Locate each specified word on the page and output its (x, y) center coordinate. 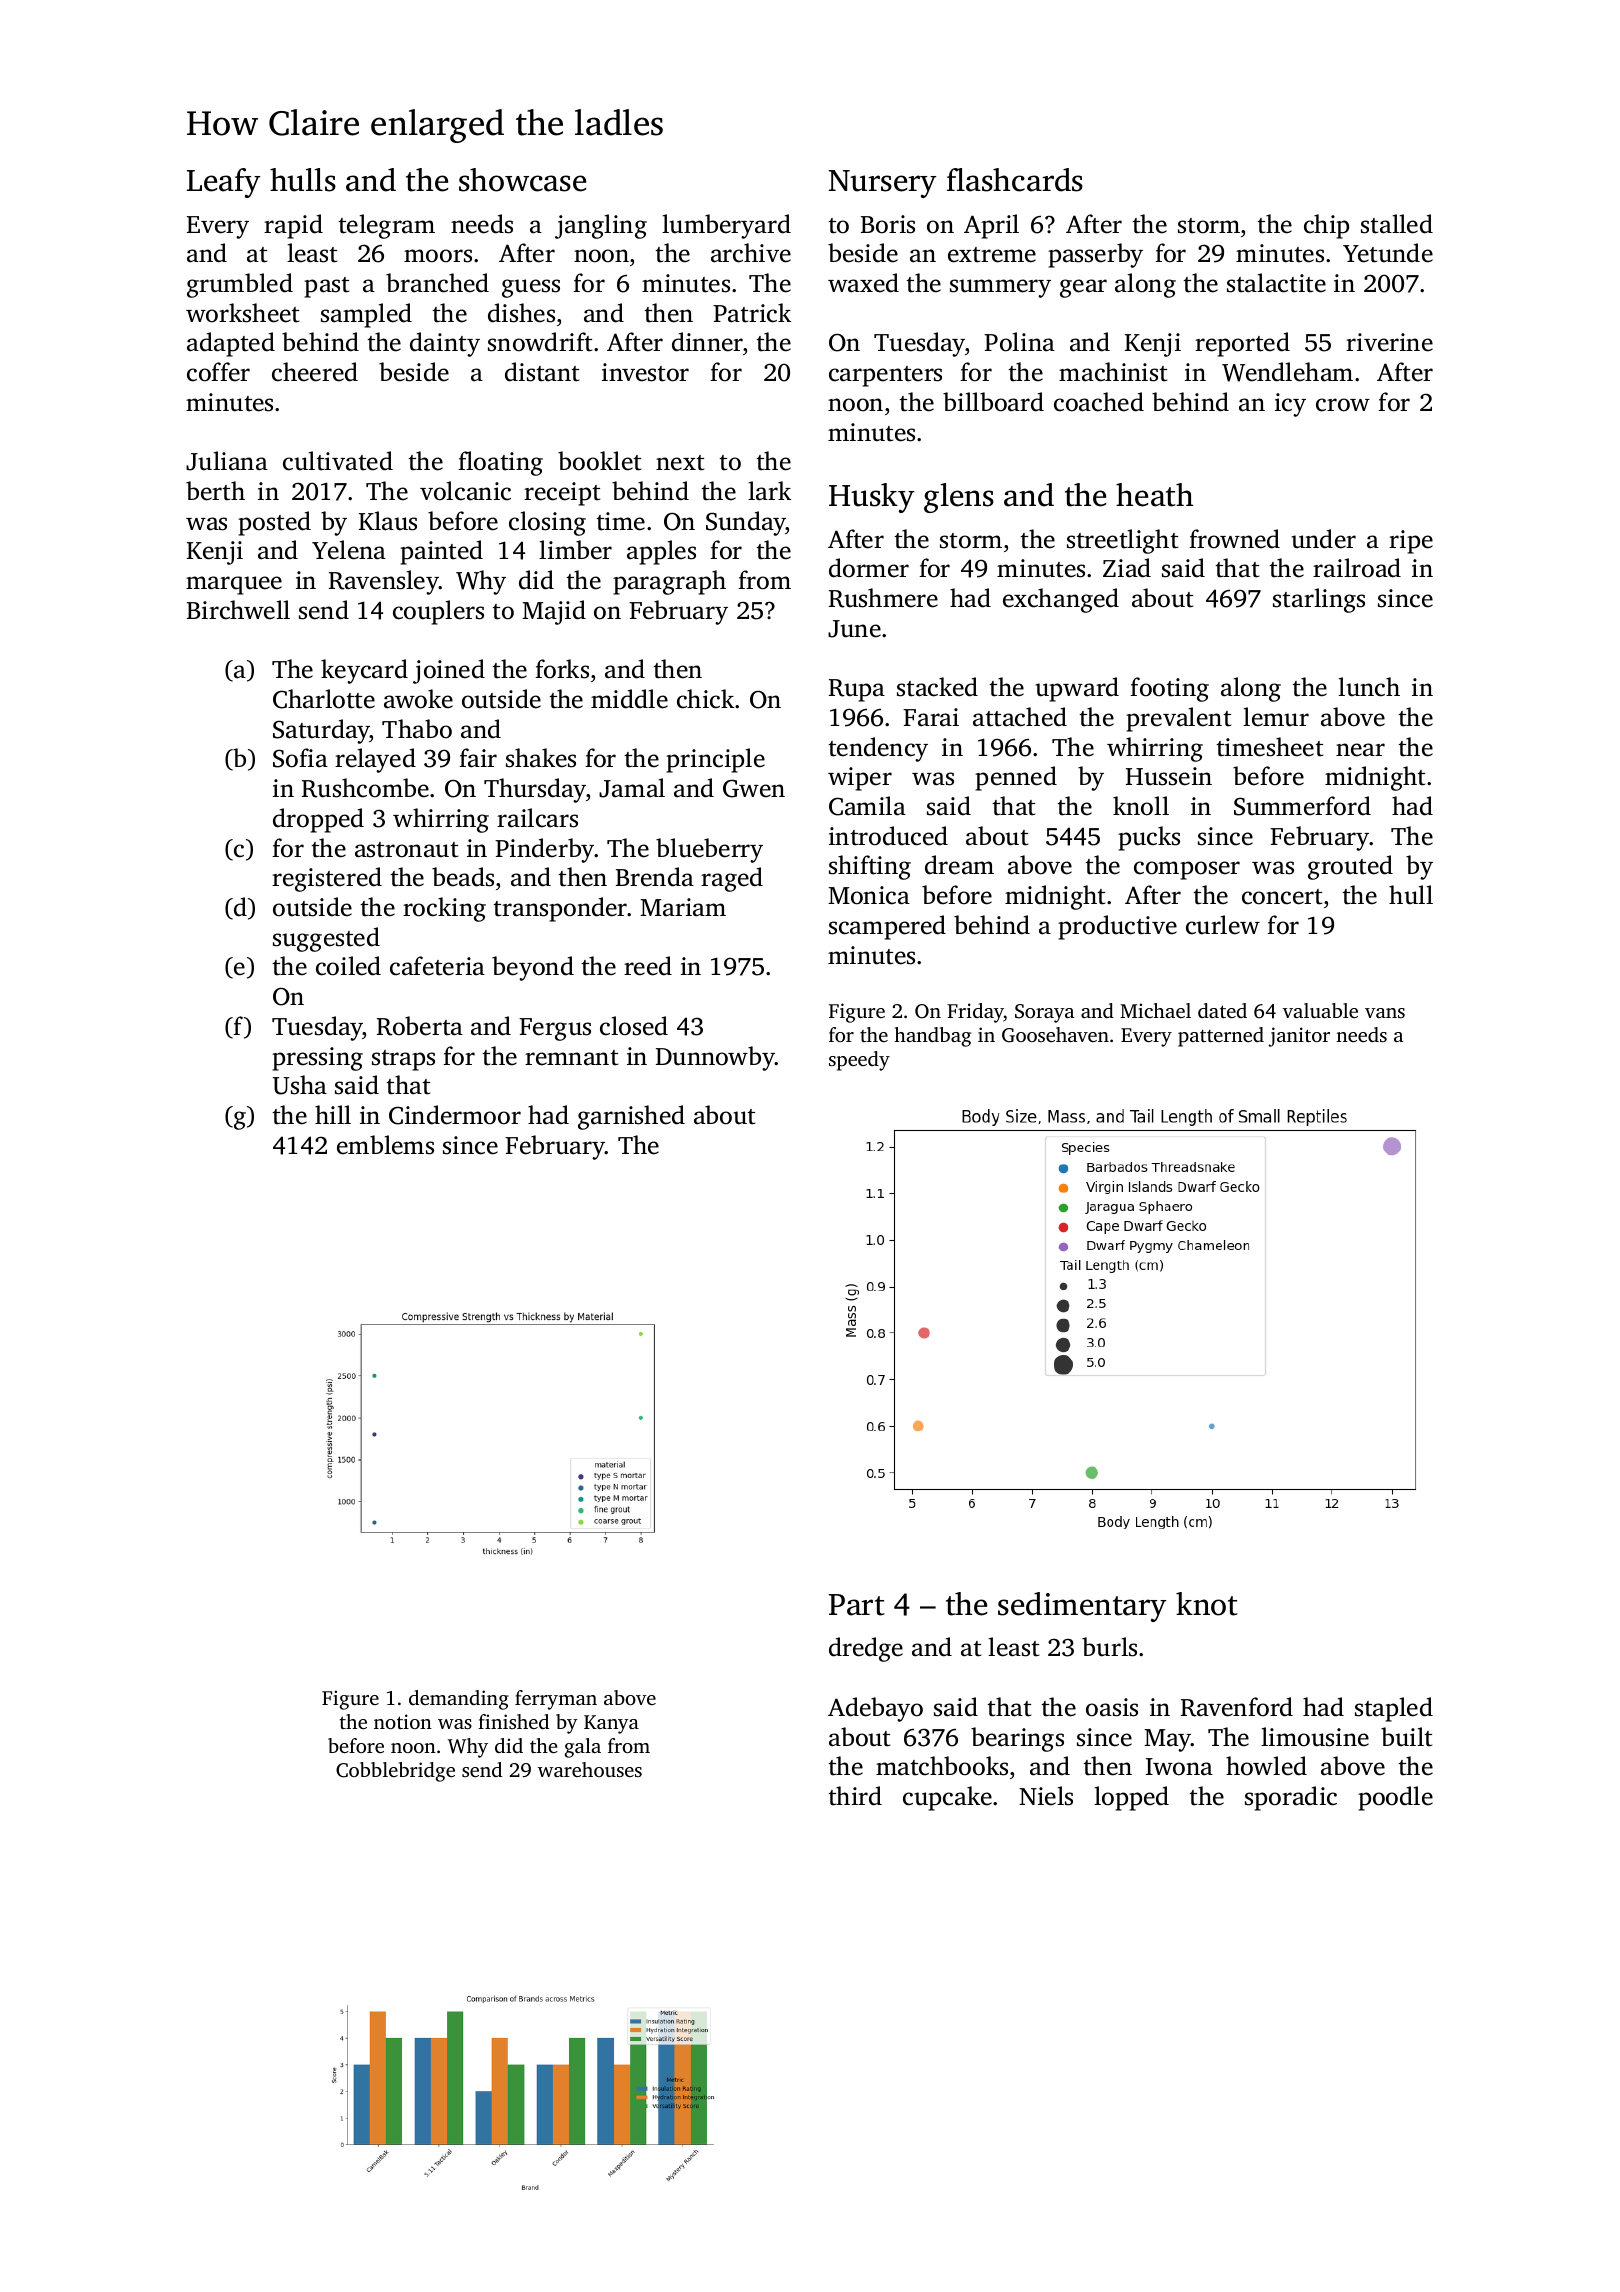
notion (403, 1721)
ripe (1411, 542)
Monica (869, 895)
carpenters (885, 376)
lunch (1369, 687)
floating (500, 463)
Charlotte (324, 699)
